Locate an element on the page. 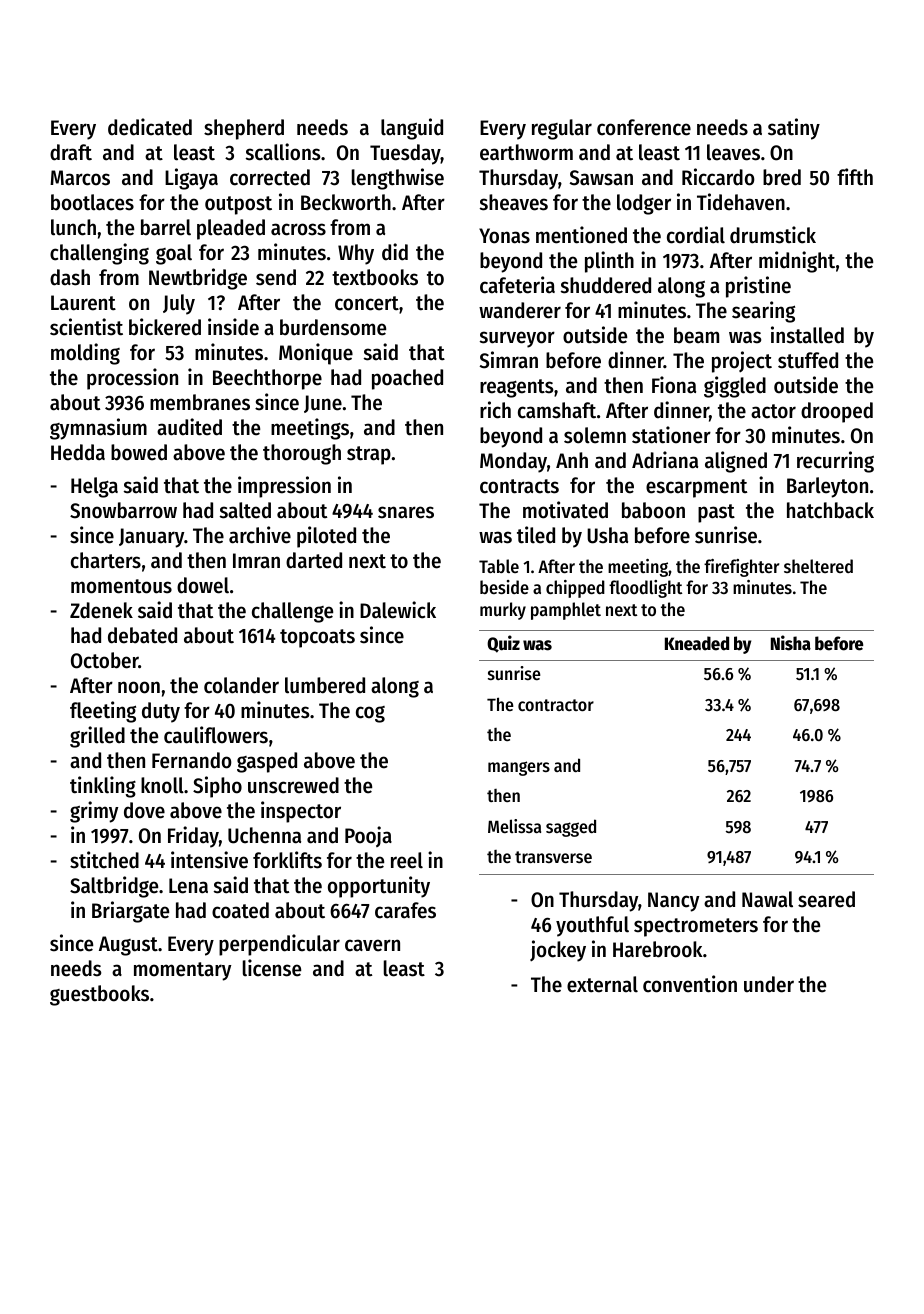  regular is located at coordinates (562, 129).
